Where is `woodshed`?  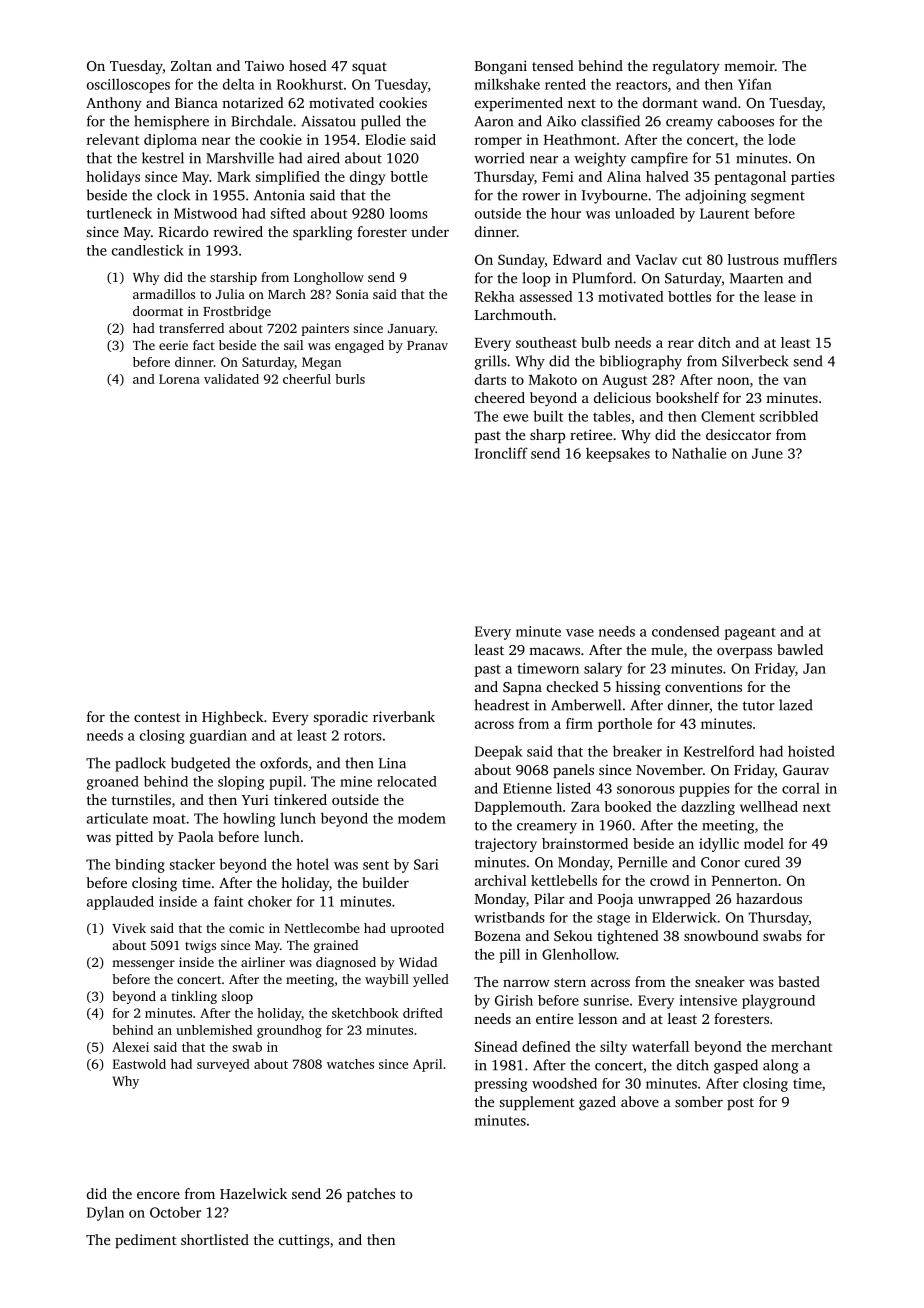 woodshed is located at coordinates (564, 1083).
